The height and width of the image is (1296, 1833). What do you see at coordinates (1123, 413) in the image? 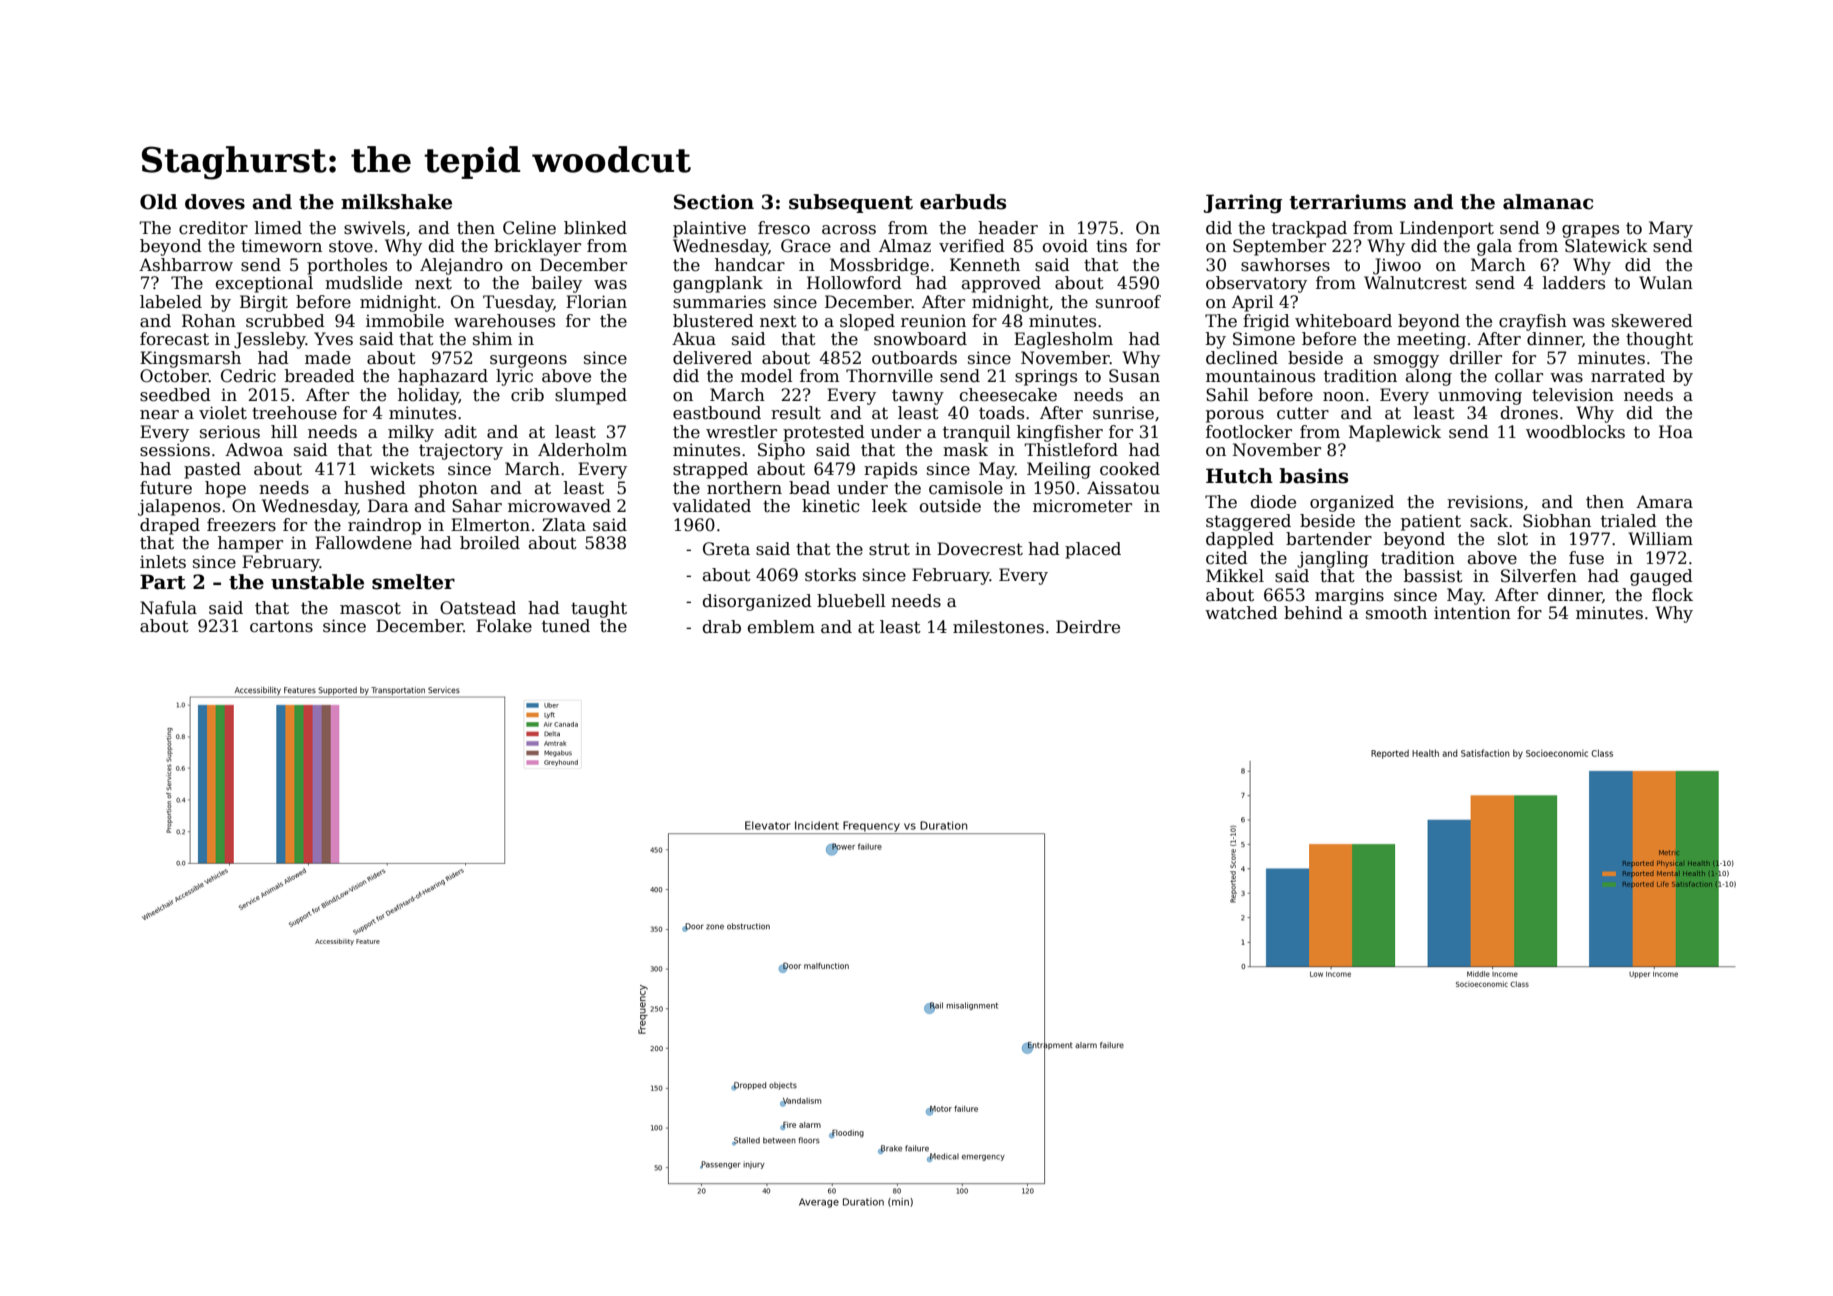
I see `sunrise` at bounding box center [1123, 413].
